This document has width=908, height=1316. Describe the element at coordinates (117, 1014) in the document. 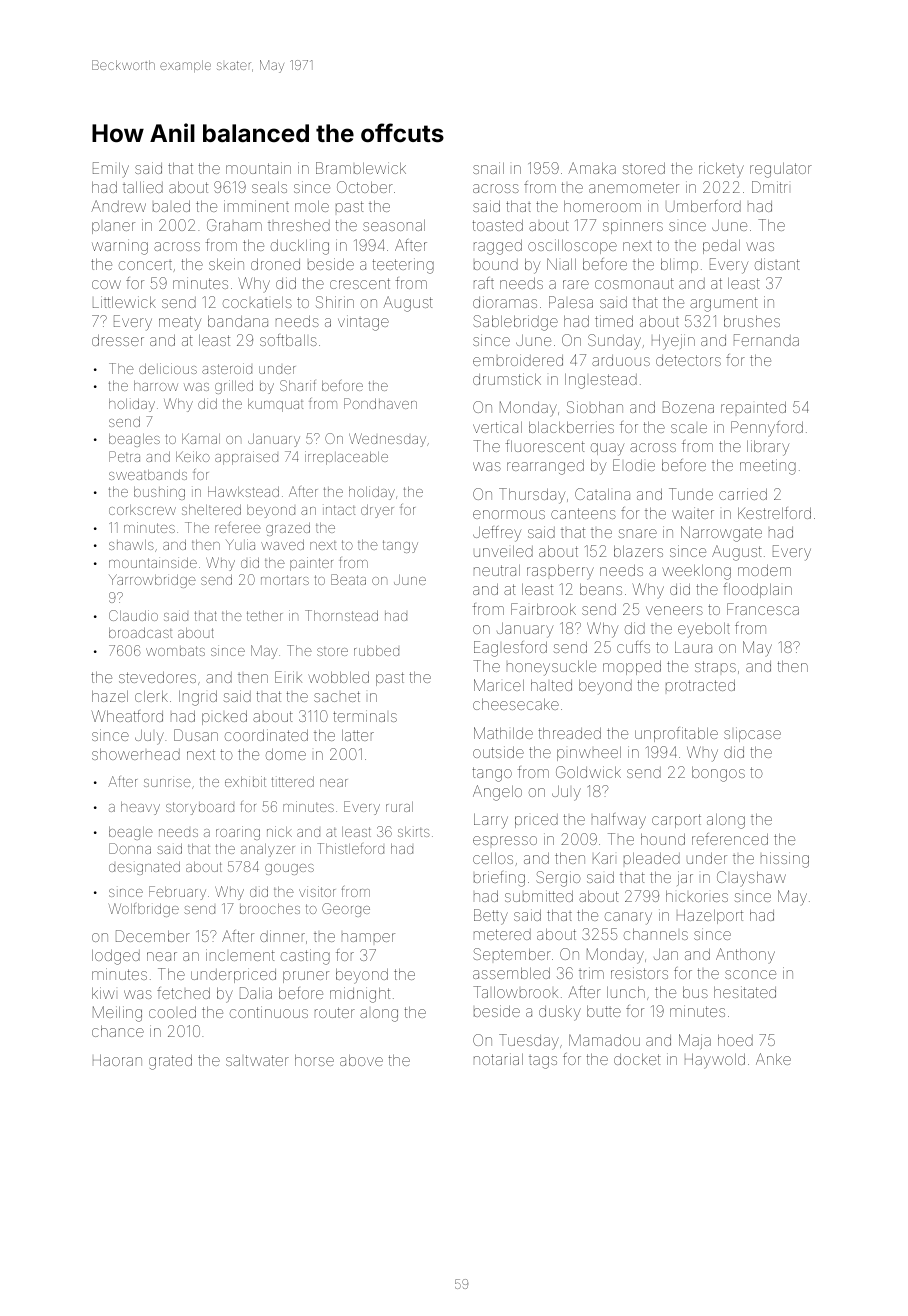

I see `Meiling` at that location.
